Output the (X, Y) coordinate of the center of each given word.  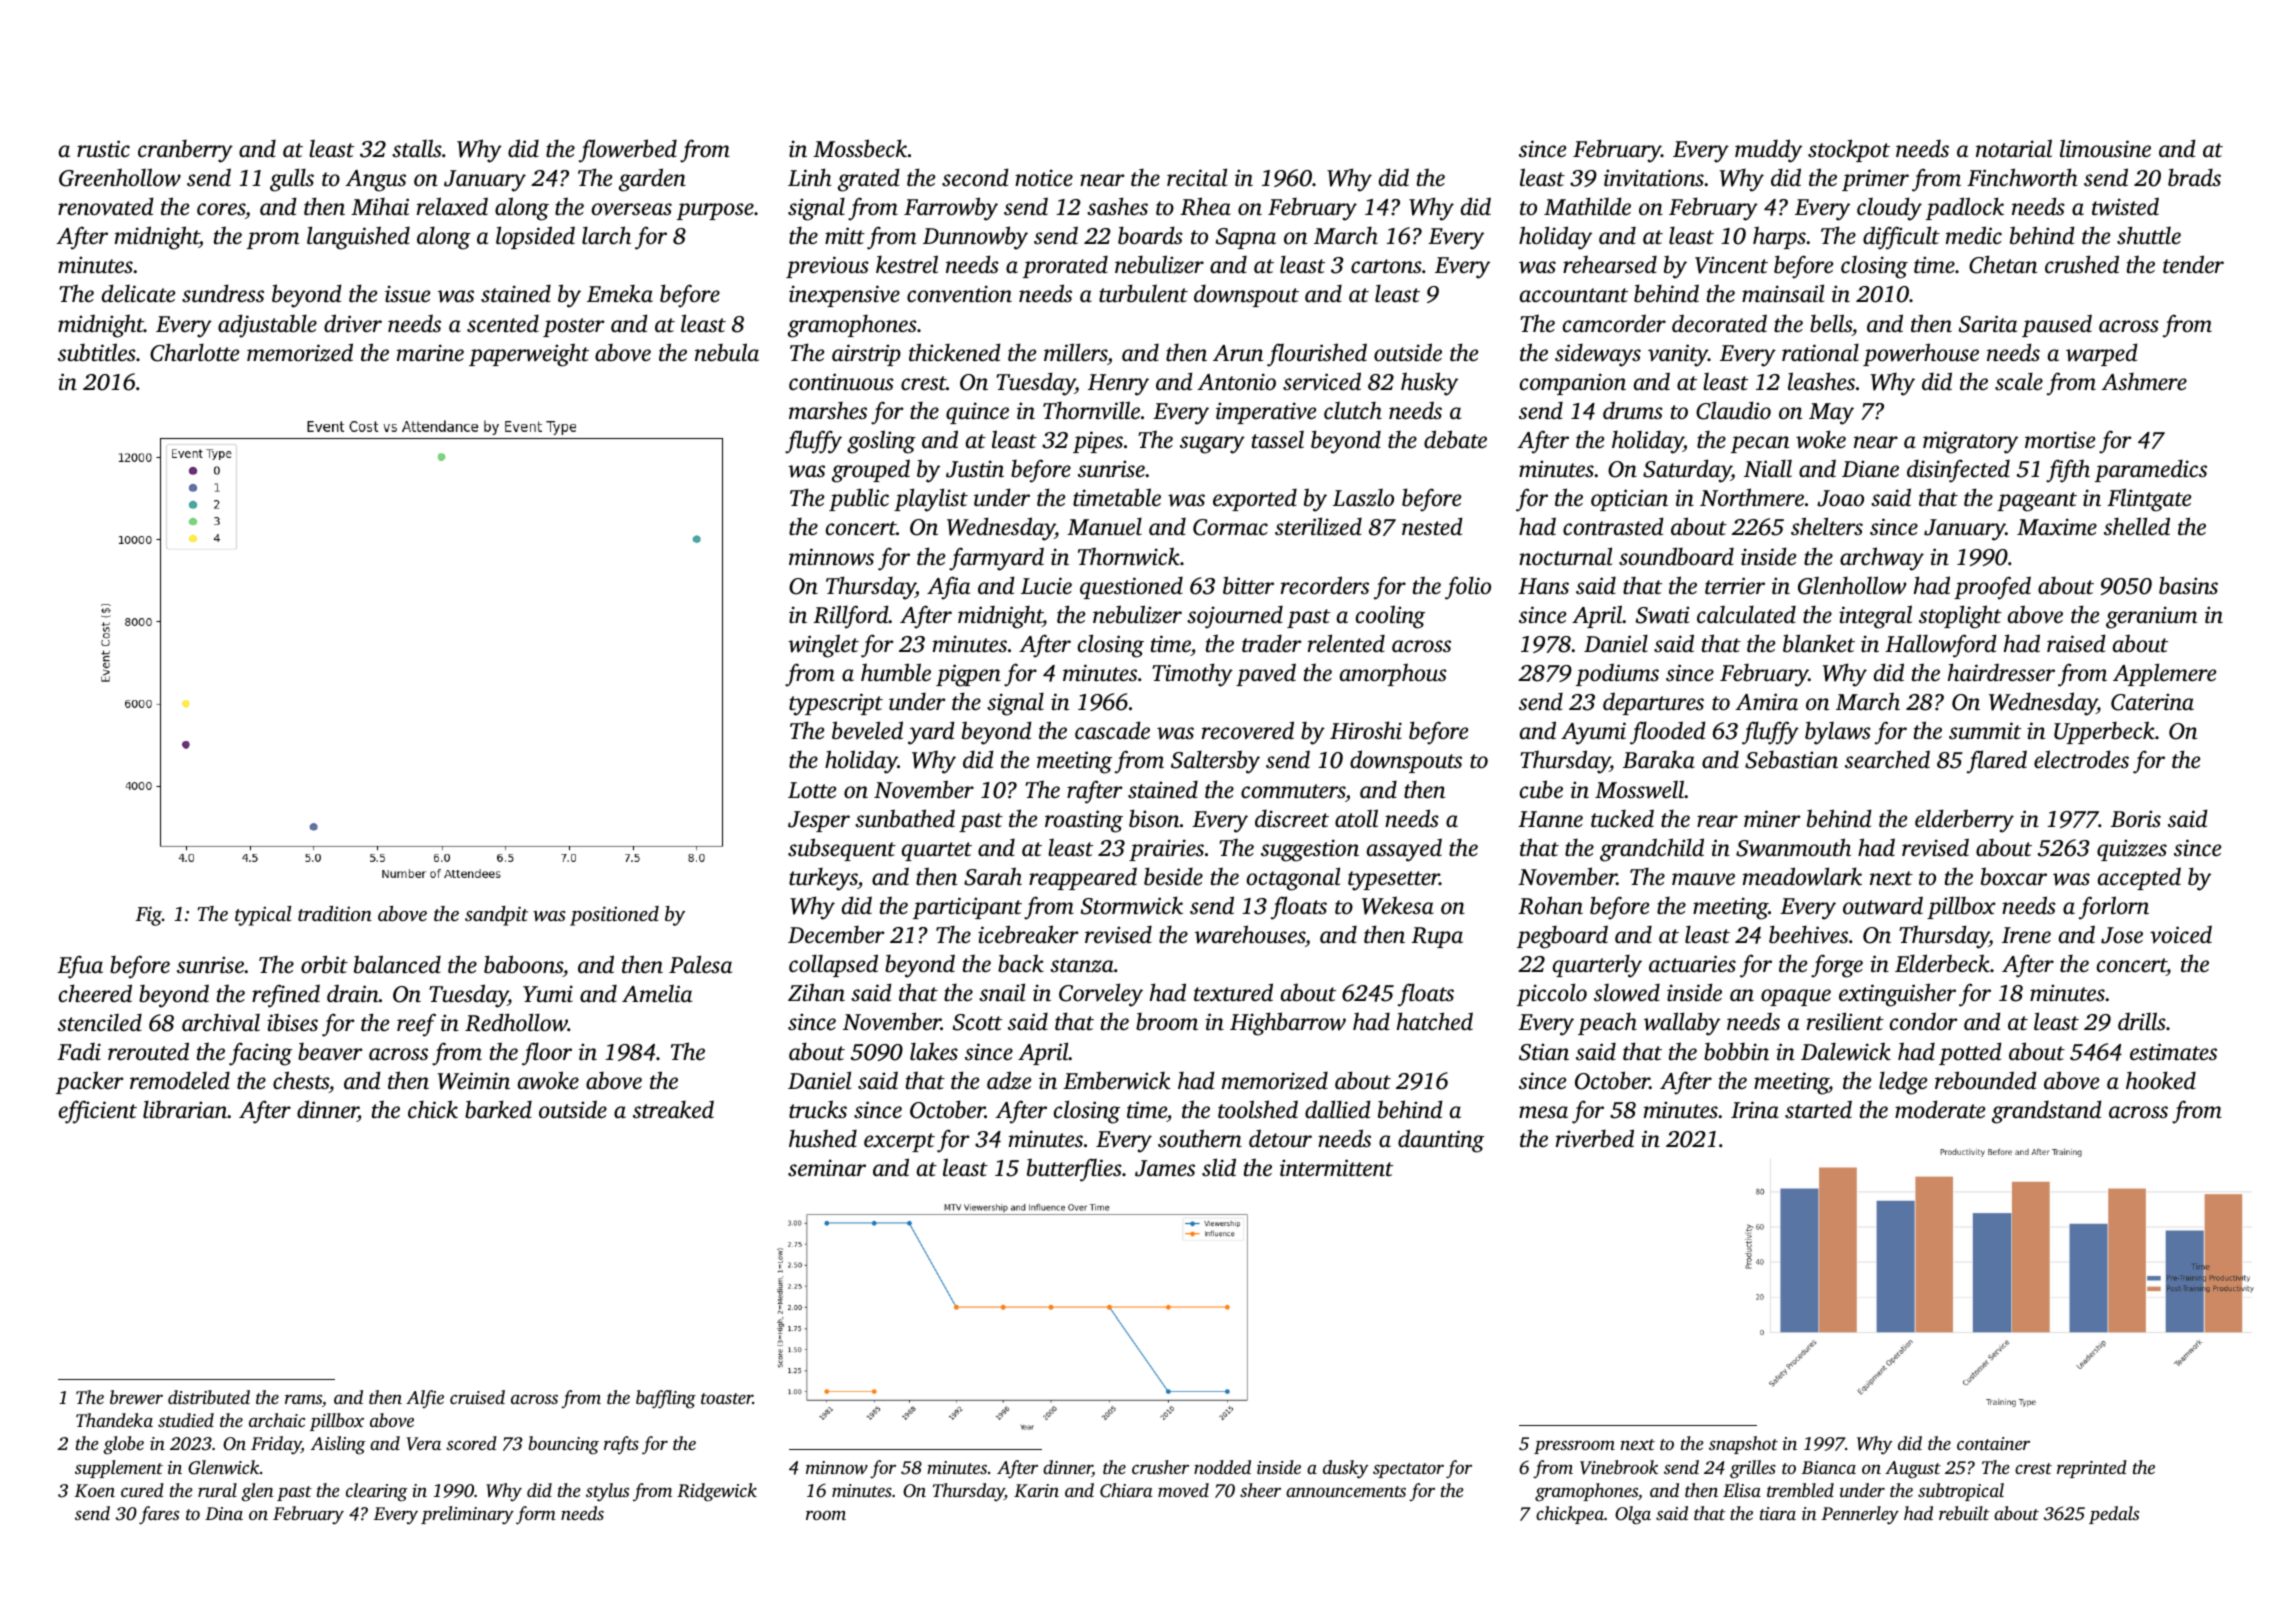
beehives (1808, 934)
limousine (2105, 148)
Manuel (1104, 526)
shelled (2137, 526)
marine (430, 353)
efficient (98, 1112)
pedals (2114, 1515)
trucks (818, 1109)
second (975, 177)
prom (273, 240)
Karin (1036, 1491)
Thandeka (114, 1420)
